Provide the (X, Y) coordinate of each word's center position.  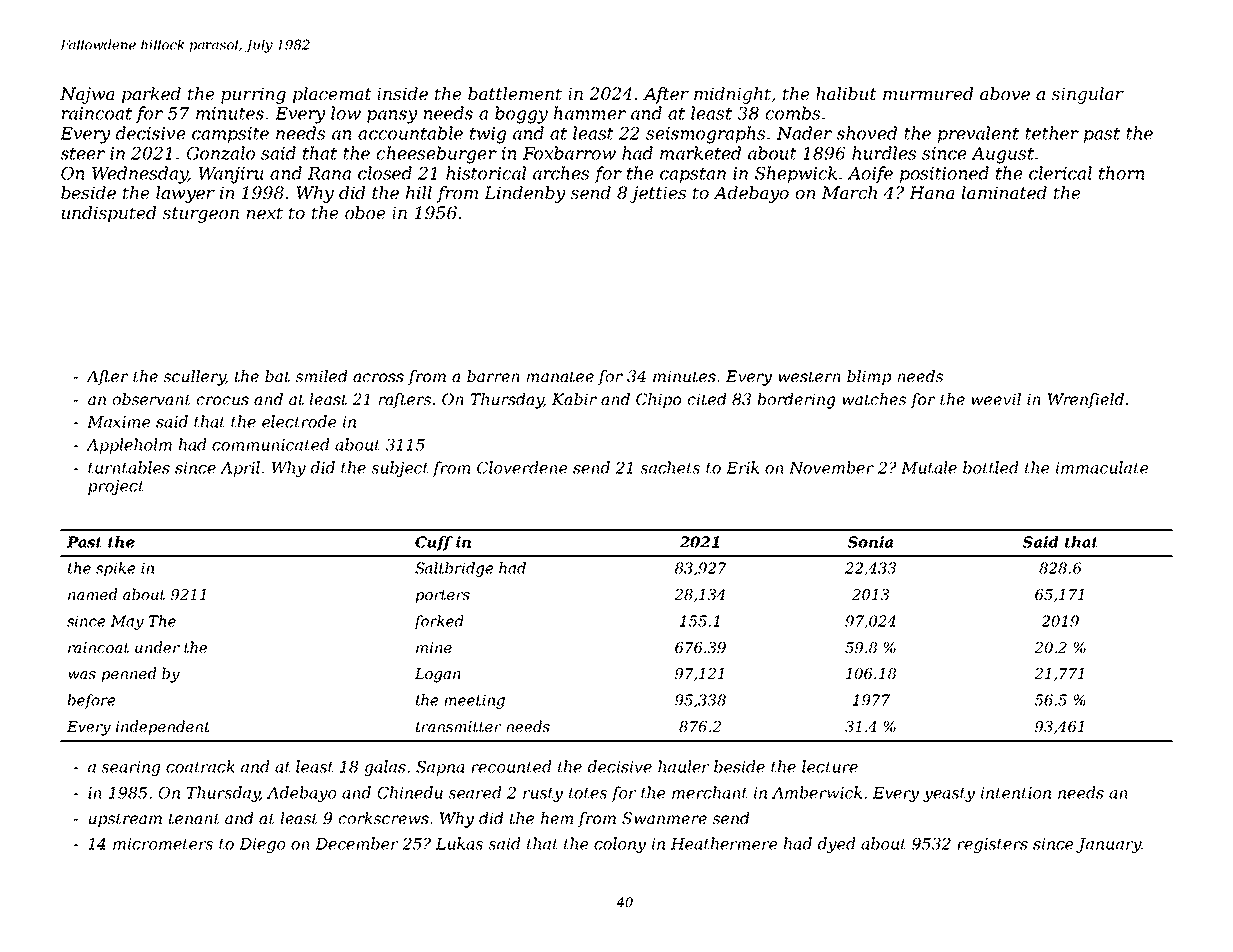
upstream (125, 820)
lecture (830, 766)
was (82, 675)
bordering (796, 401)
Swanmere (664, 818)
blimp (869, 378)
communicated (271, 444)
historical (486, 173)
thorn (1121, 173)
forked (439, 622)
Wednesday (140, 175)
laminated (1004, 192)
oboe (365, 212)
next (265, 213)
